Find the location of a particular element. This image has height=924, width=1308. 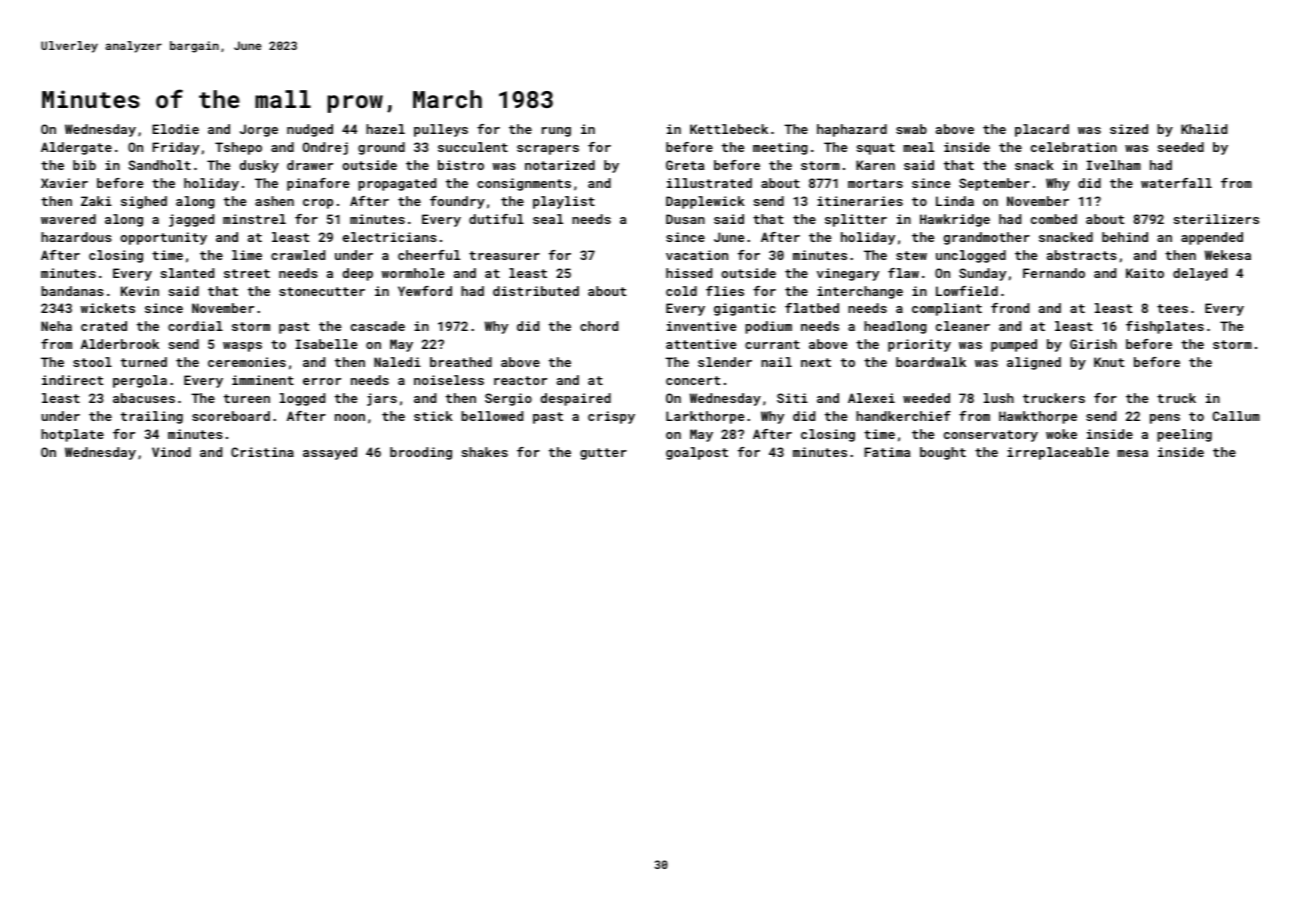

stonecutter is located at coordinates (322, 291).
